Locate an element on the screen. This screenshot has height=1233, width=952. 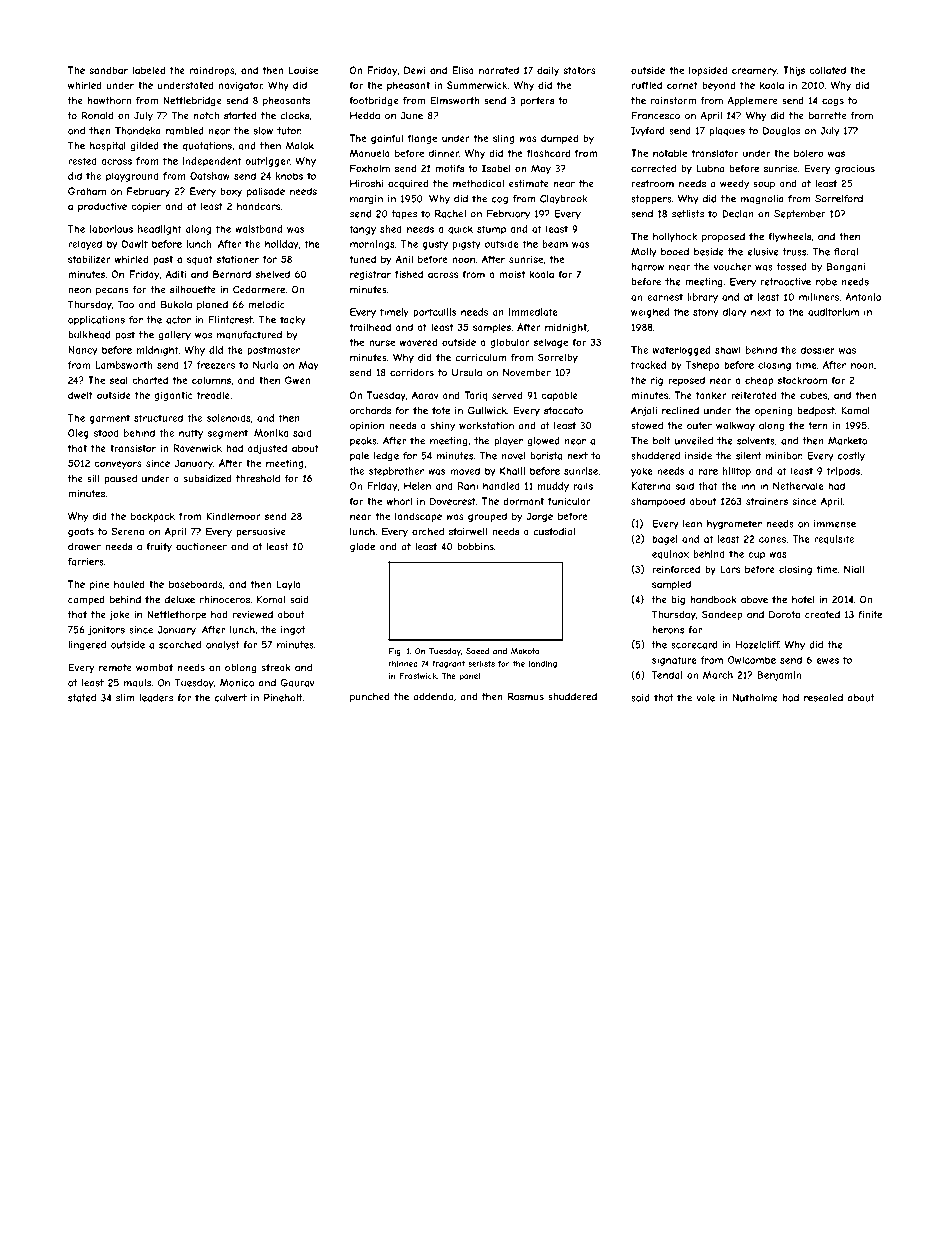
Nutholme is located at coordinates (755, 698).
